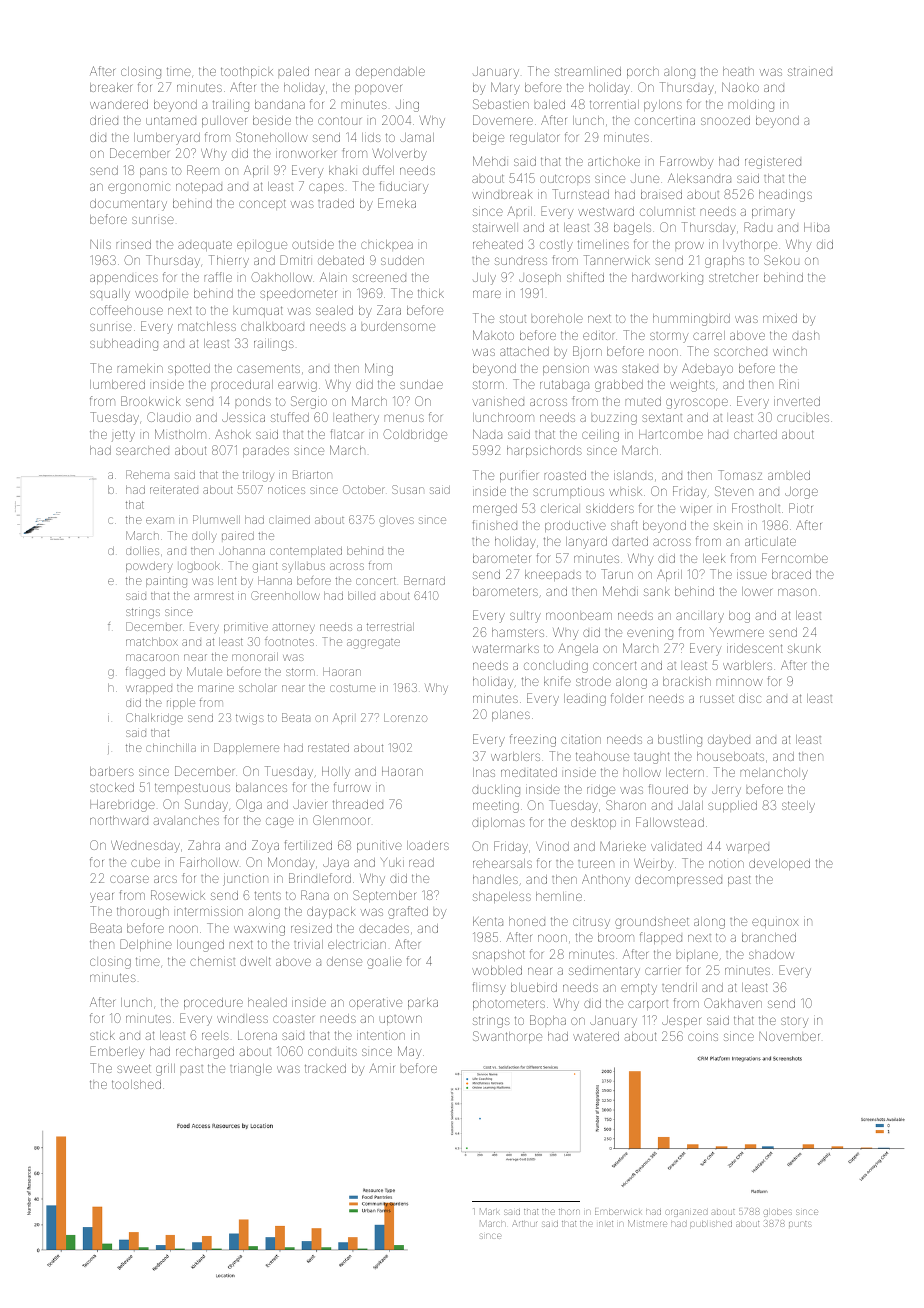 The height and width of the screenshot is (1308, 924). Describe the element at coordinates (798, 807) in the screenshot. I see `steely` at that location.
